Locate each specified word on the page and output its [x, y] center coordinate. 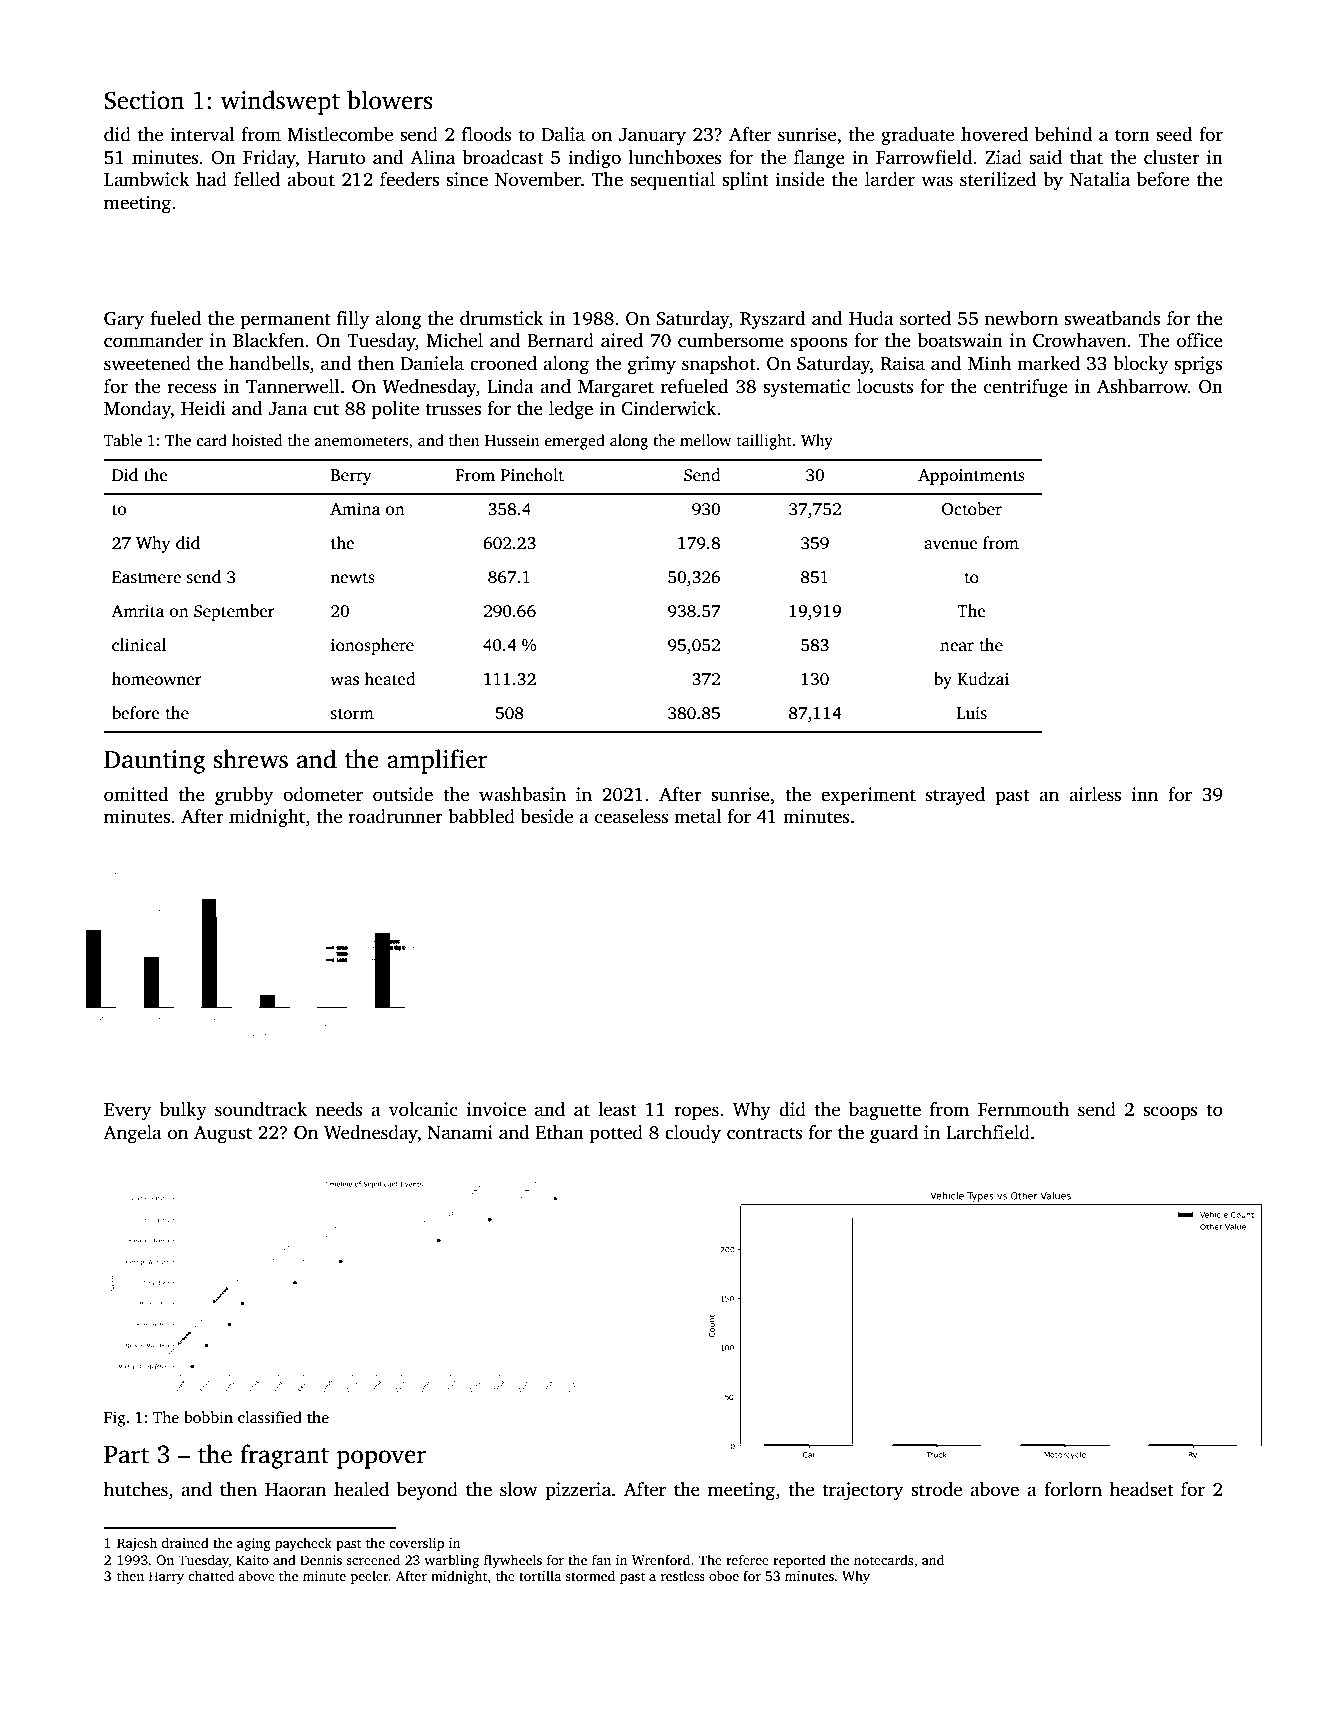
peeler [370, 1577]
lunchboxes [675, 157]
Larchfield [988, 1132]
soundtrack [261, 1109]
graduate [917, 136]
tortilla [540, 1575]
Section [144, 100]
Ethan [560, 1132]
